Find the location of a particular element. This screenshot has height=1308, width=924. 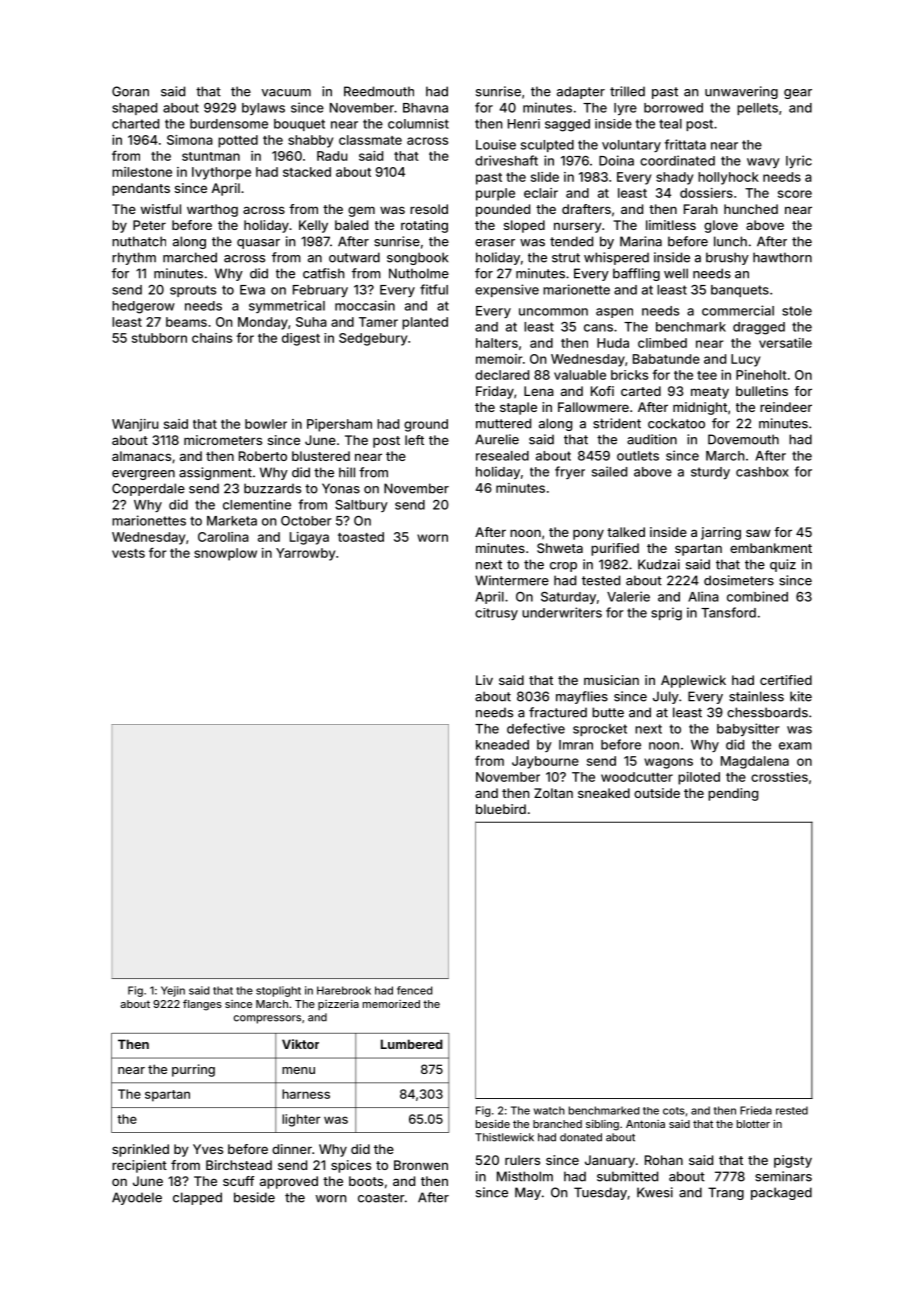

Babatunde is located at coordinates (666, 359).
